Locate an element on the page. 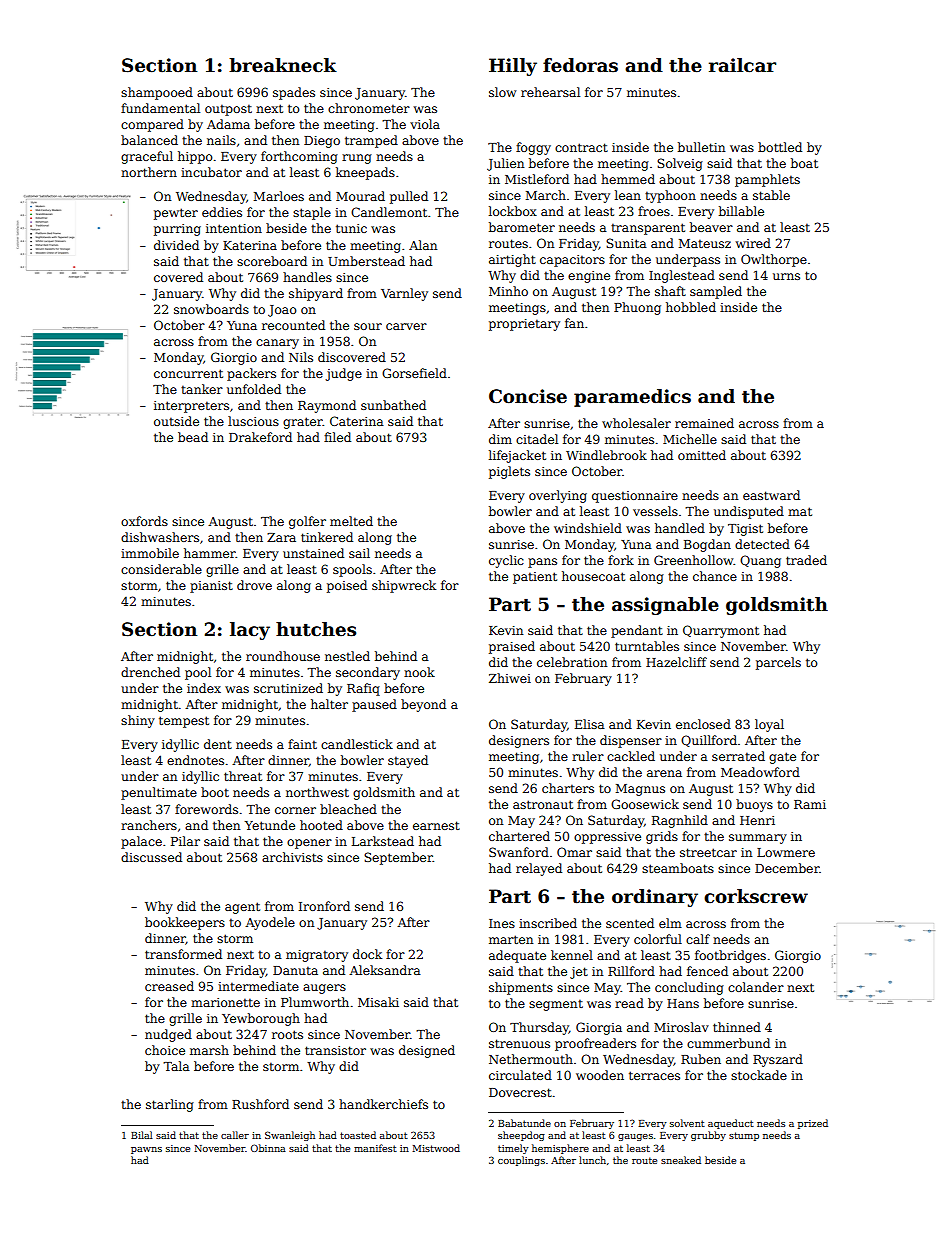 This page has height=1233, width=952. Hilly is located at coordinates (513, 67).
